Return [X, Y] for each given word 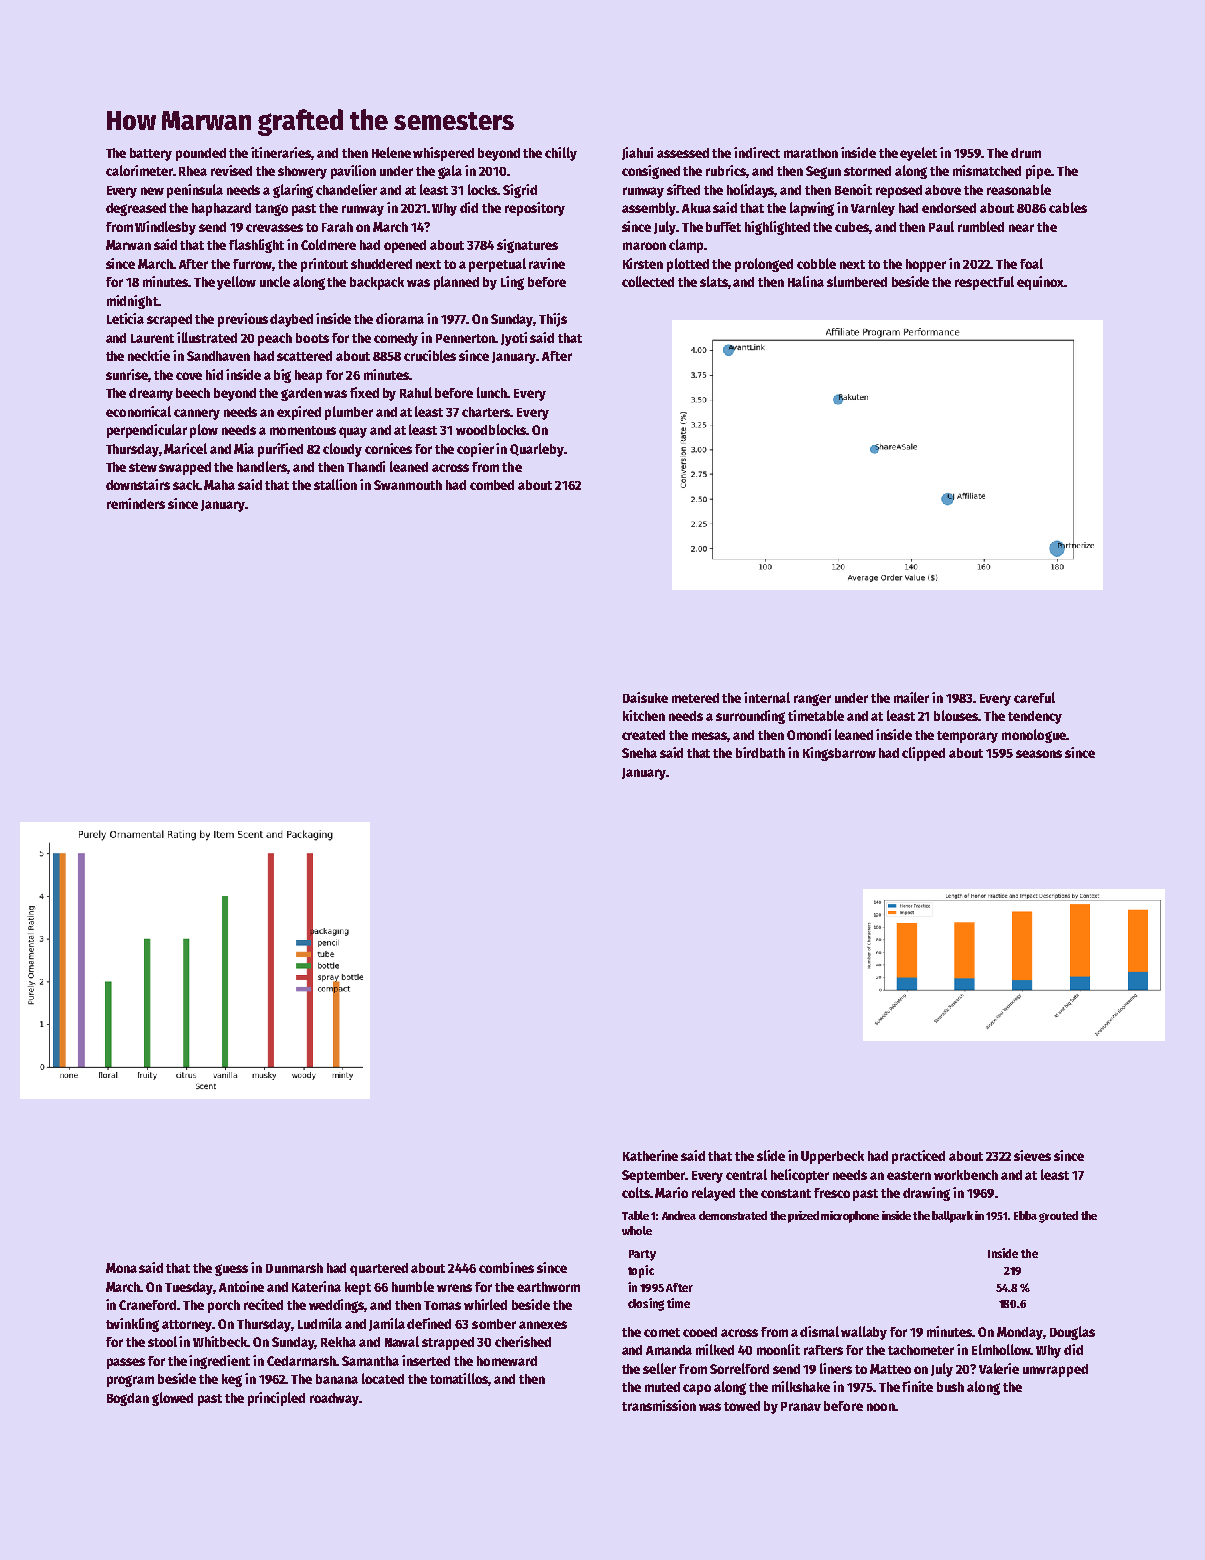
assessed [683, 153]
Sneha [639, 753]
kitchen [644, 715]
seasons [1039, 754]
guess [231, 1270]
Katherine [650, 1155]
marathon [811, 153]
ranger [812, 700]
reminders [136, 503]
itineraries [281, 153]
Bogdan [128, 1399]
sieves [1032, 1155]
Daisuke [645, 697]
